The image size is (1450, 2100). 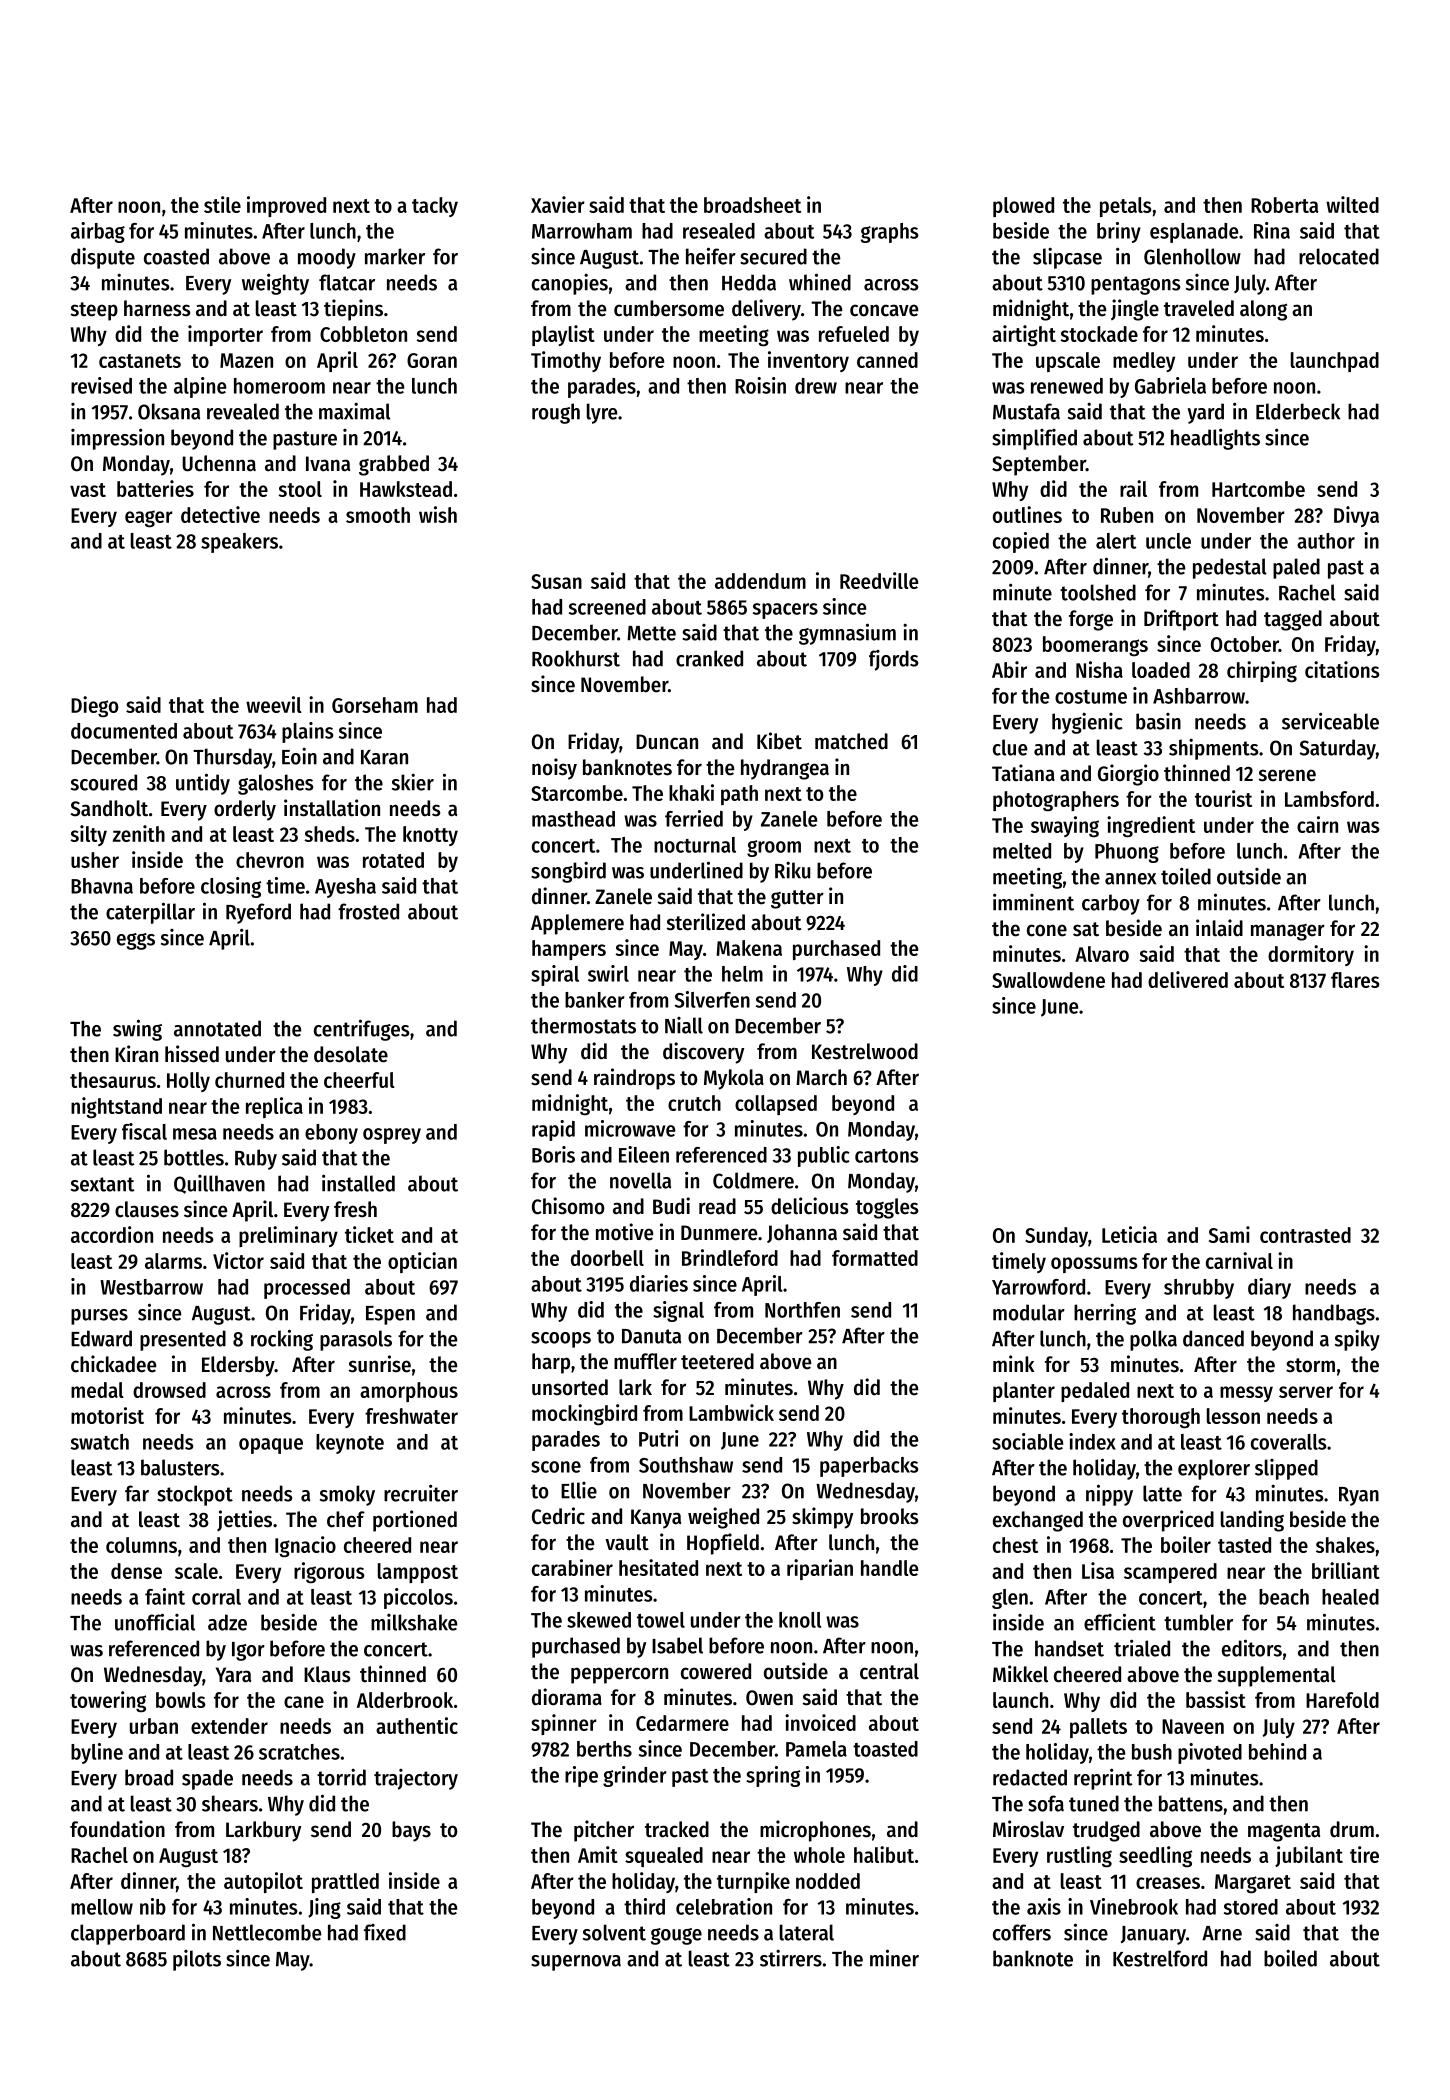 I want to click on weevil, so click(x=274, y=704).
